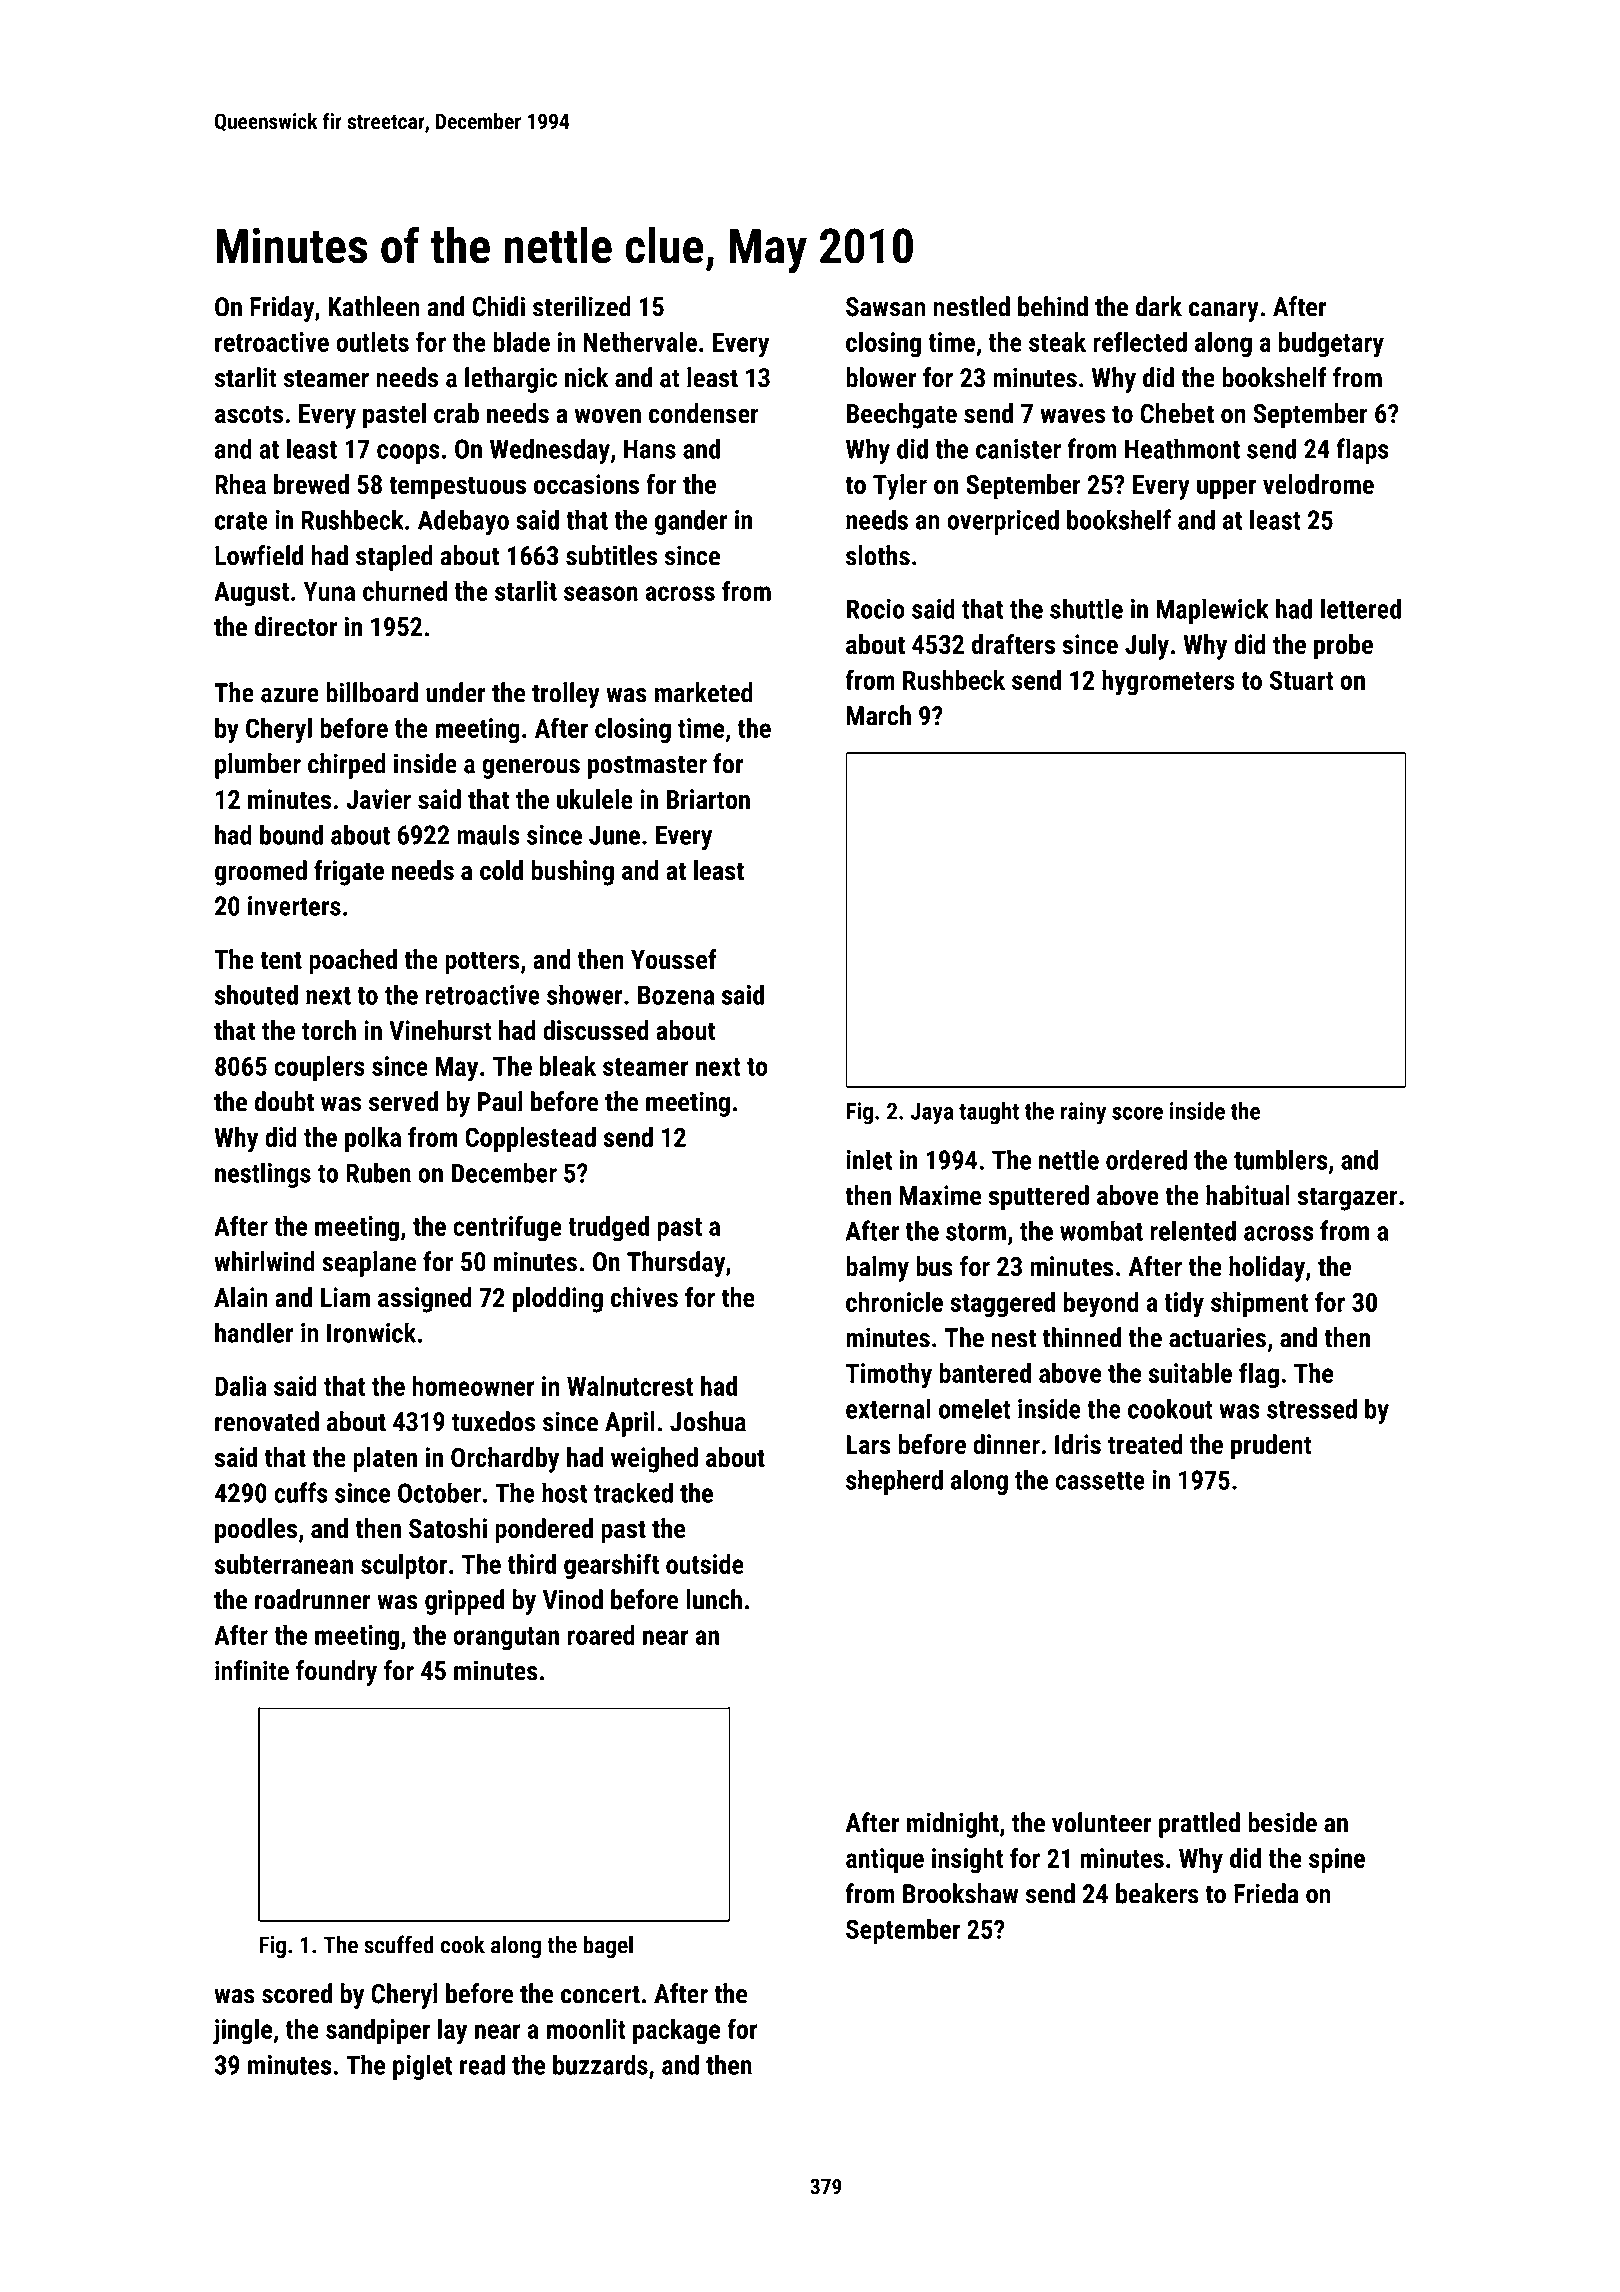 The height and width of the image is (2292, 1620). I want to click on midnight, so click(953, 1825).
